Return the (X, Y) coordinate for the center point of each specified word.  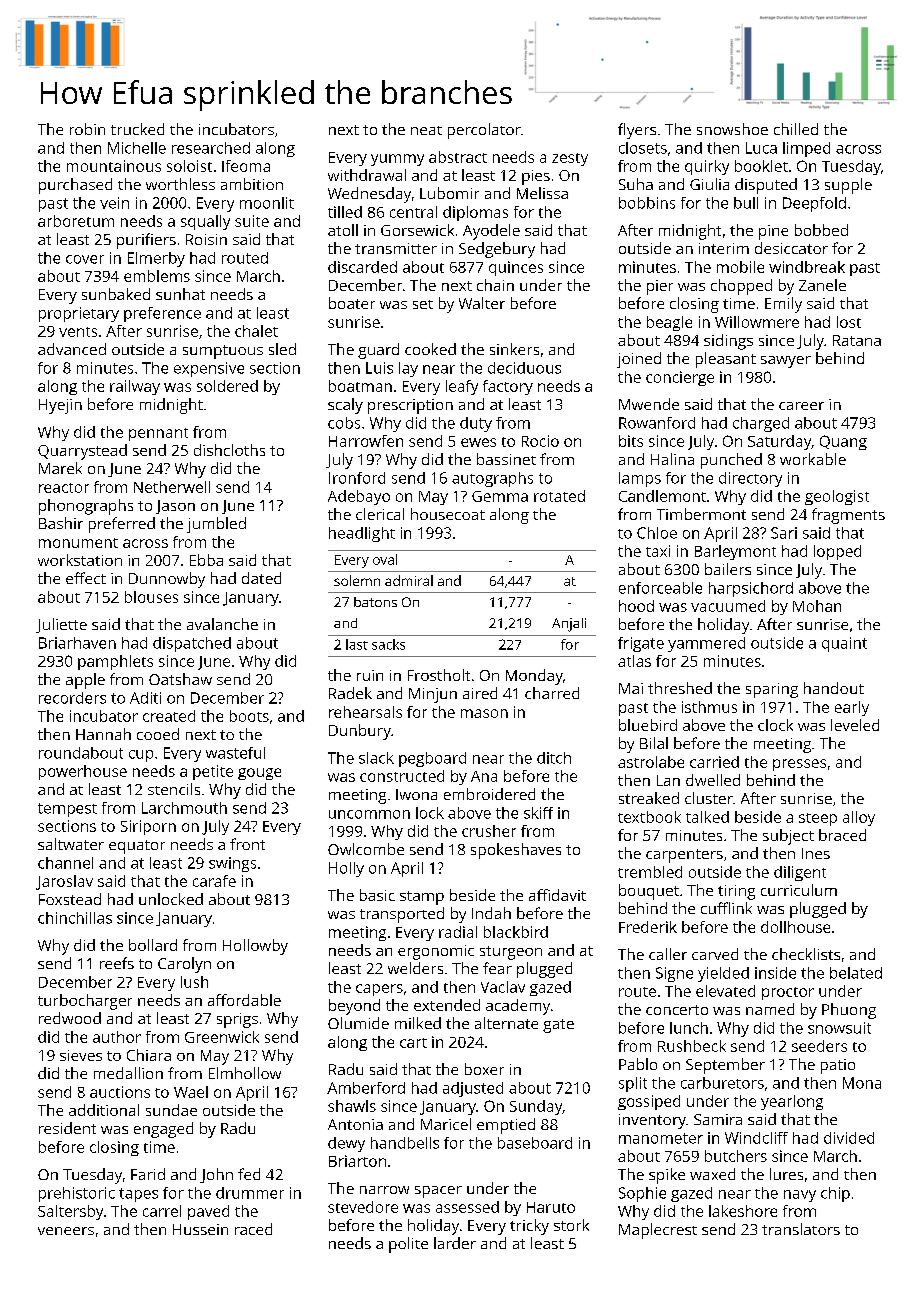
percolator (484, 131)
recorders (72, 698)
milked (418, 1023)
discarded (362, 267)
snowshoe (732, 129)
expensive (209, 369)
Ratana (857, 340)
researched (211, 148)
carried (714, 762)
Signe (674, 974)
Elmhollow (245, 1073)
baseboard (535, 1143)
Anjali (569, 625)
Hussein (200, 1229)
